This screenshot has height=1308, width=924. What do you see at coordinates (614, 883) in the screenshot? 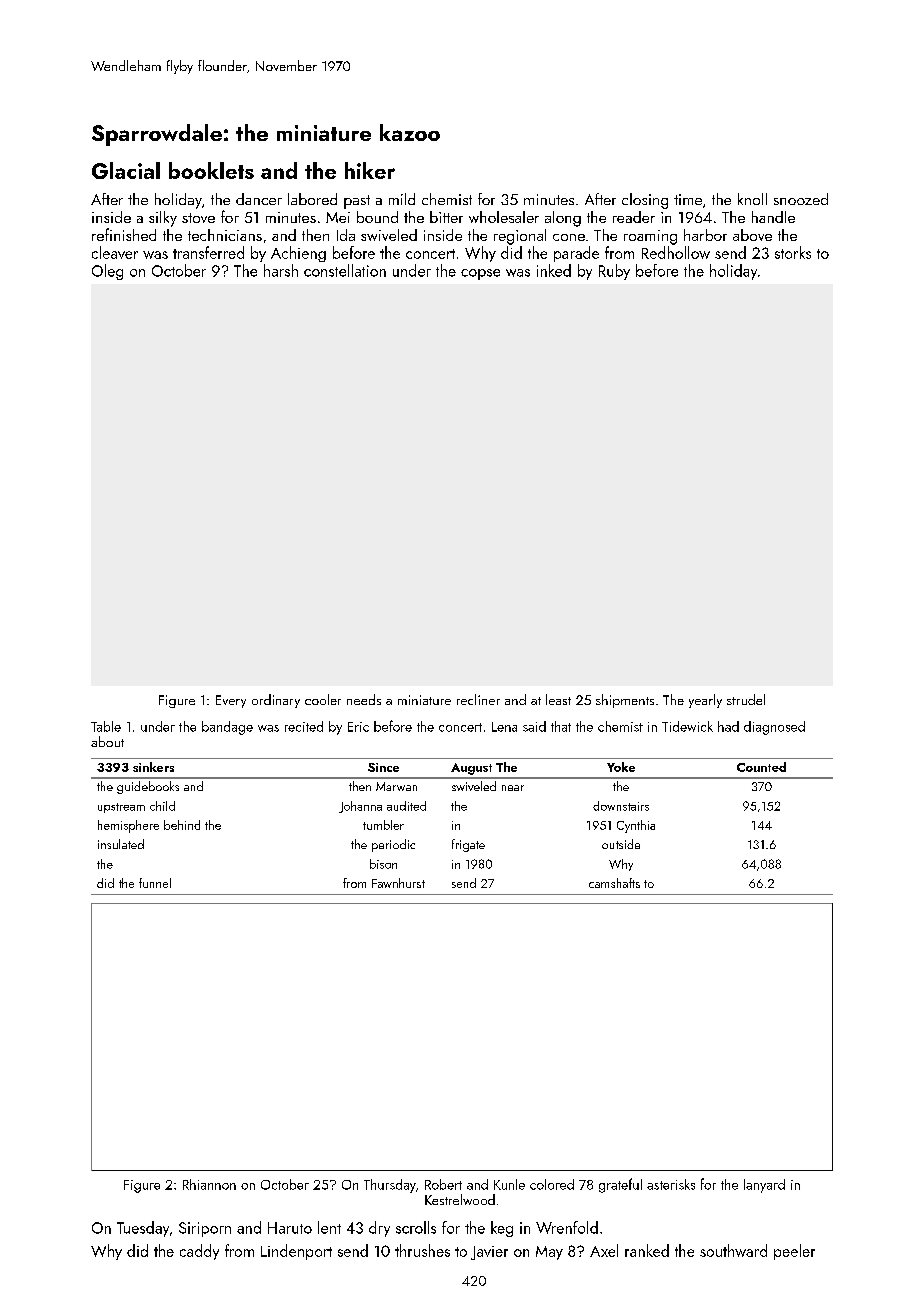
I see `camshafts` at bounding box center [614, 883].
